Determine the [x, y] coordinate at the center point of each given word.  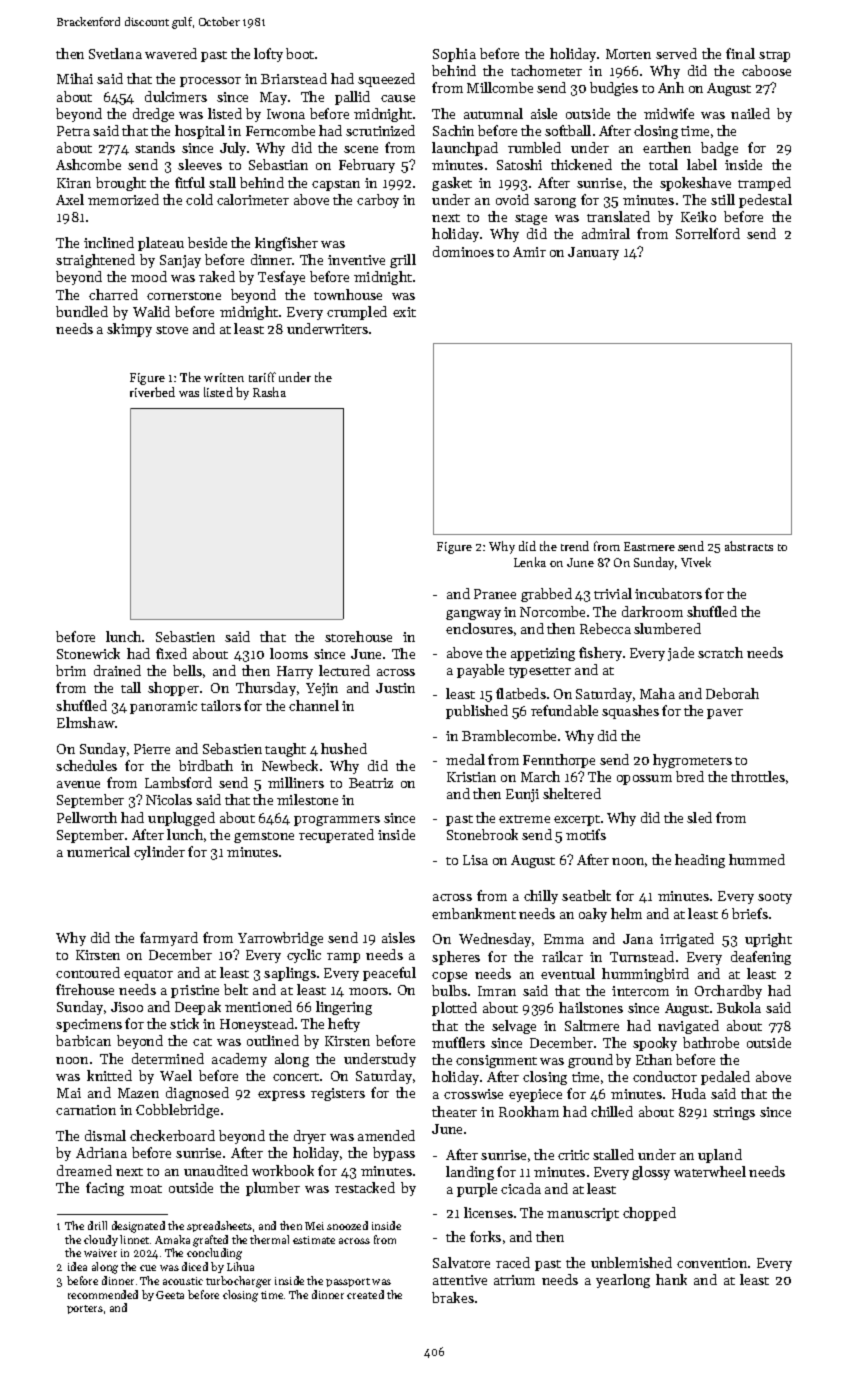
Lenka [530, 562]
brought [121, 184]
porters [85, 1309]
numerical [98, 851]
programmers [337, 821]
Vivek [696, 562]
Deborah [732, 693]
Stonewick [88, 653]
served [676, 53]
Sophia [454, 55]
